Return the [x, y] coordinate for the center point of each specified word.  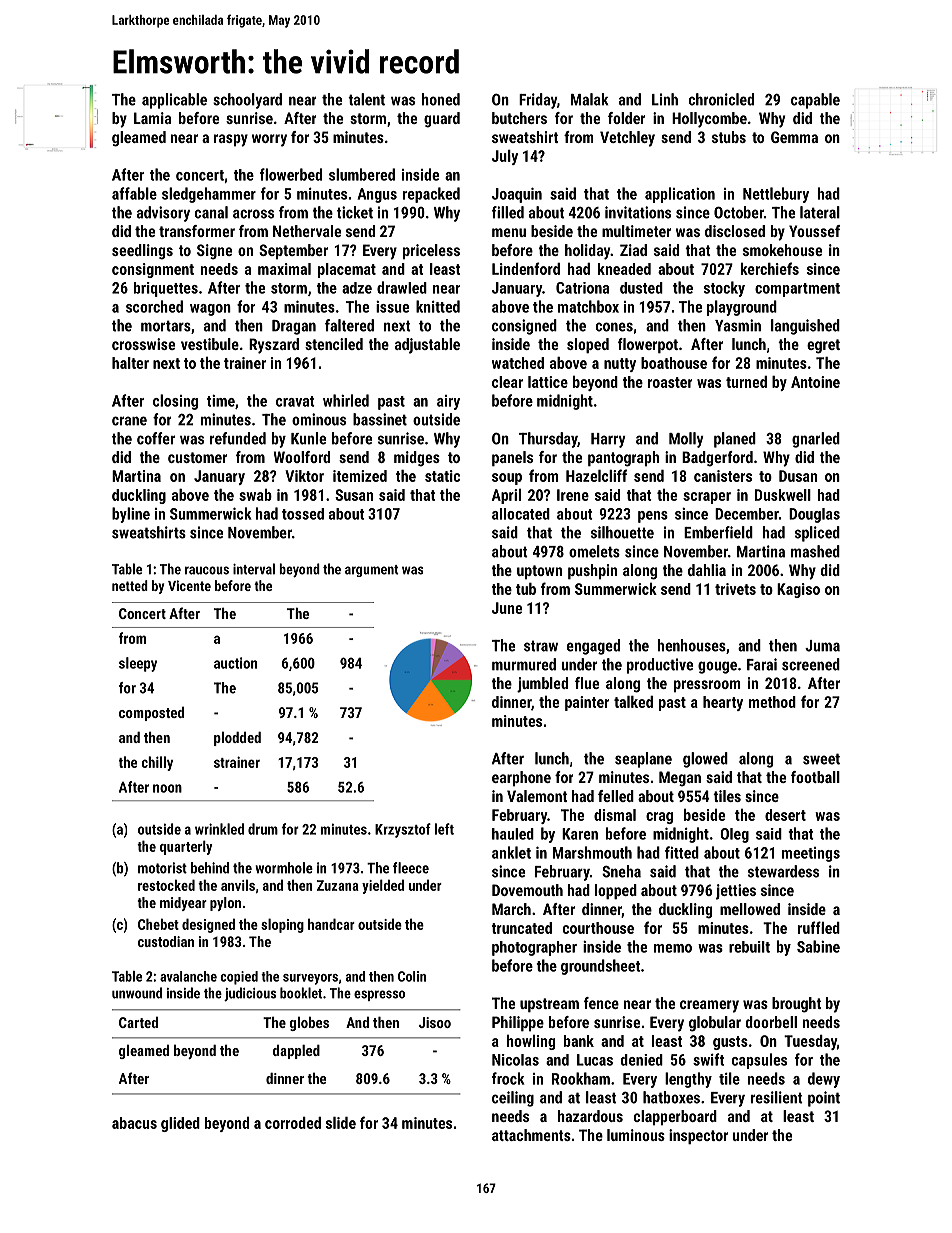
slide [341, 1123]
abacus [134, 1123]
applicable [174, 101]
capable [815, 101]
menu [509, 232]
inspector [698, 1136]
